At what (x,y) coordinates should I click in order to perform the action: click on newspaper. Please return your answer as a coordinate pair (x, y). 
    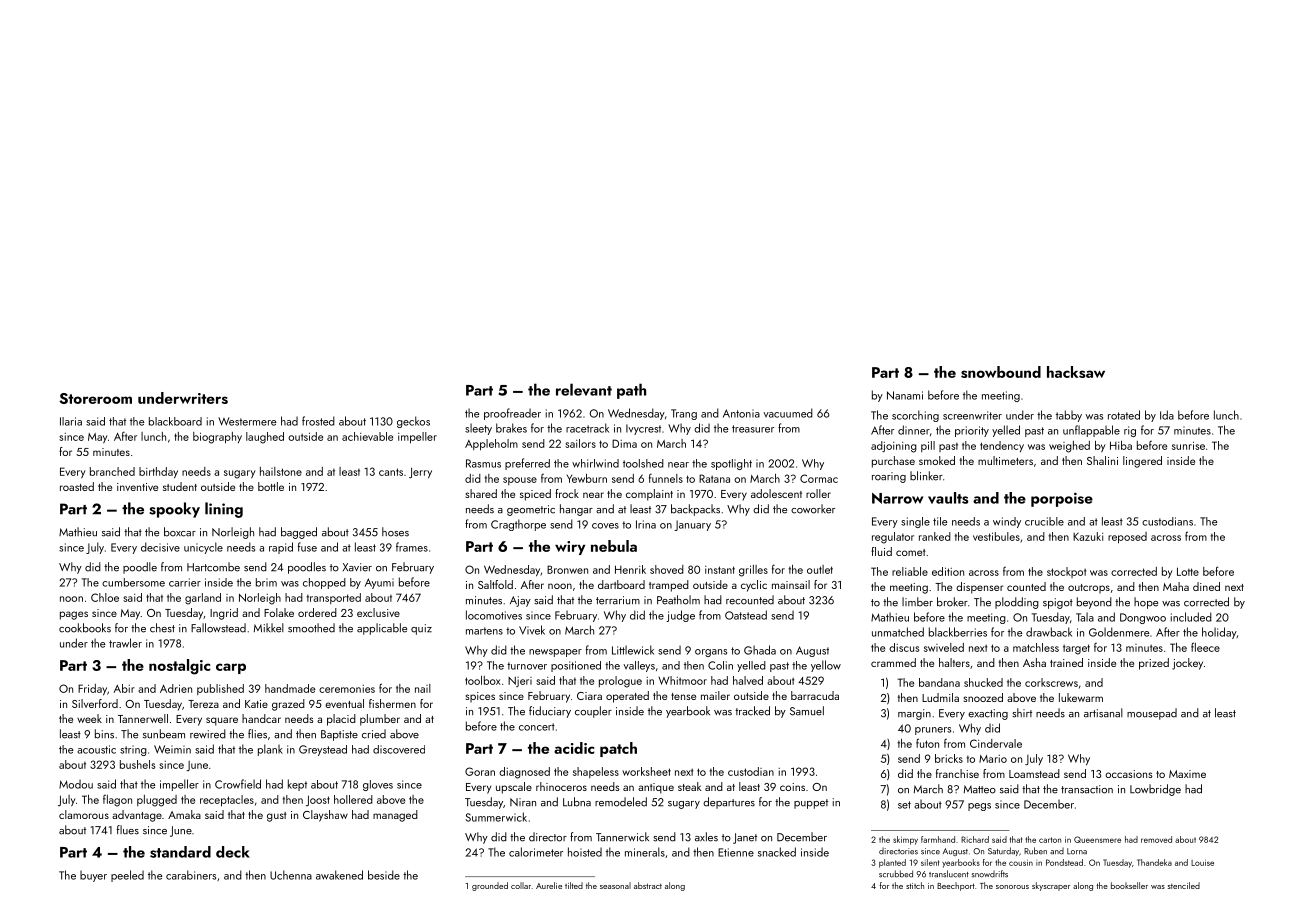
    Looking at the image, I should click on (555, 653).
